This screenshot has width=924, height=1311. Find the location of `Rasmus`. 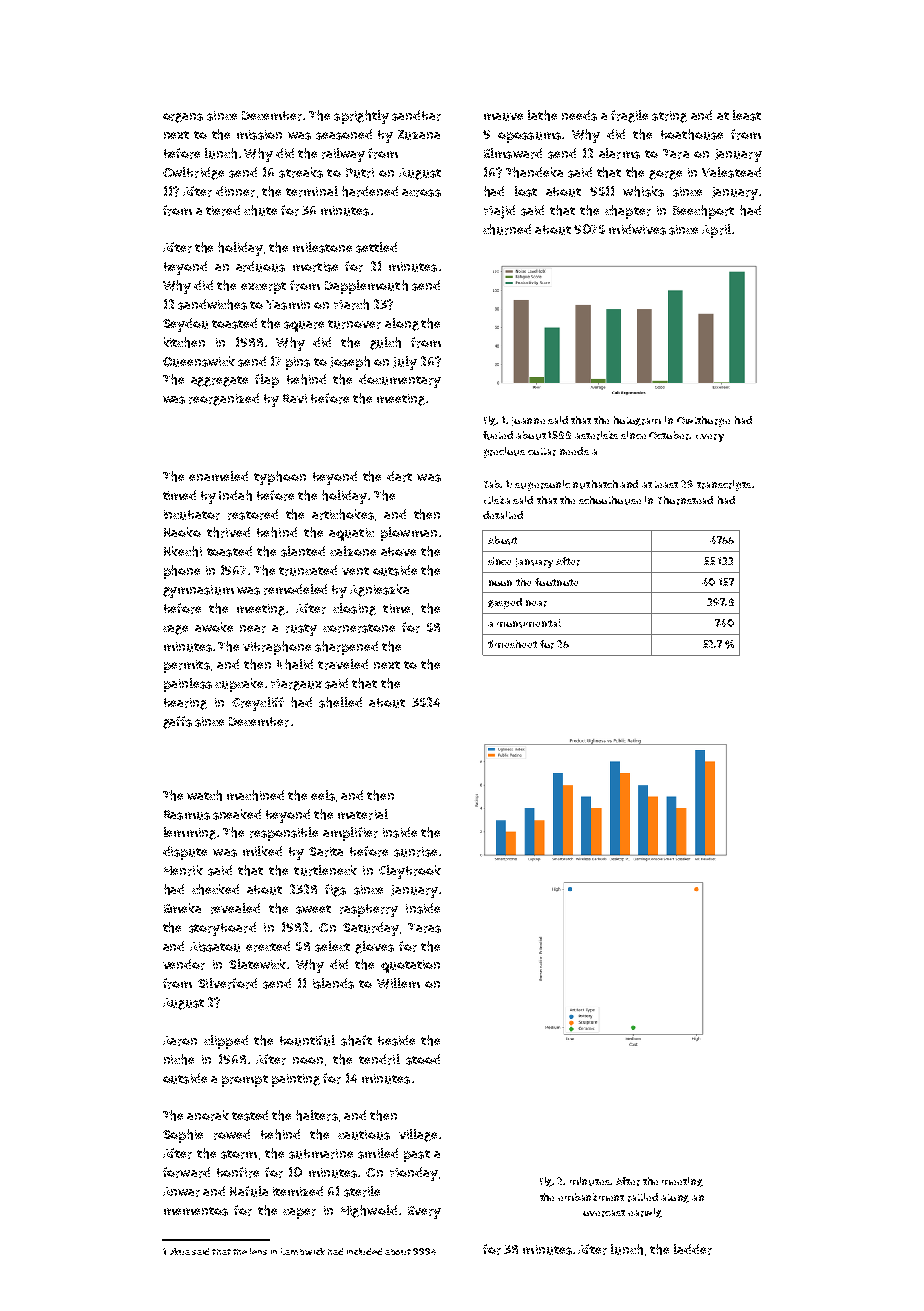

Rasmus is located at coordinates (187, 815).
